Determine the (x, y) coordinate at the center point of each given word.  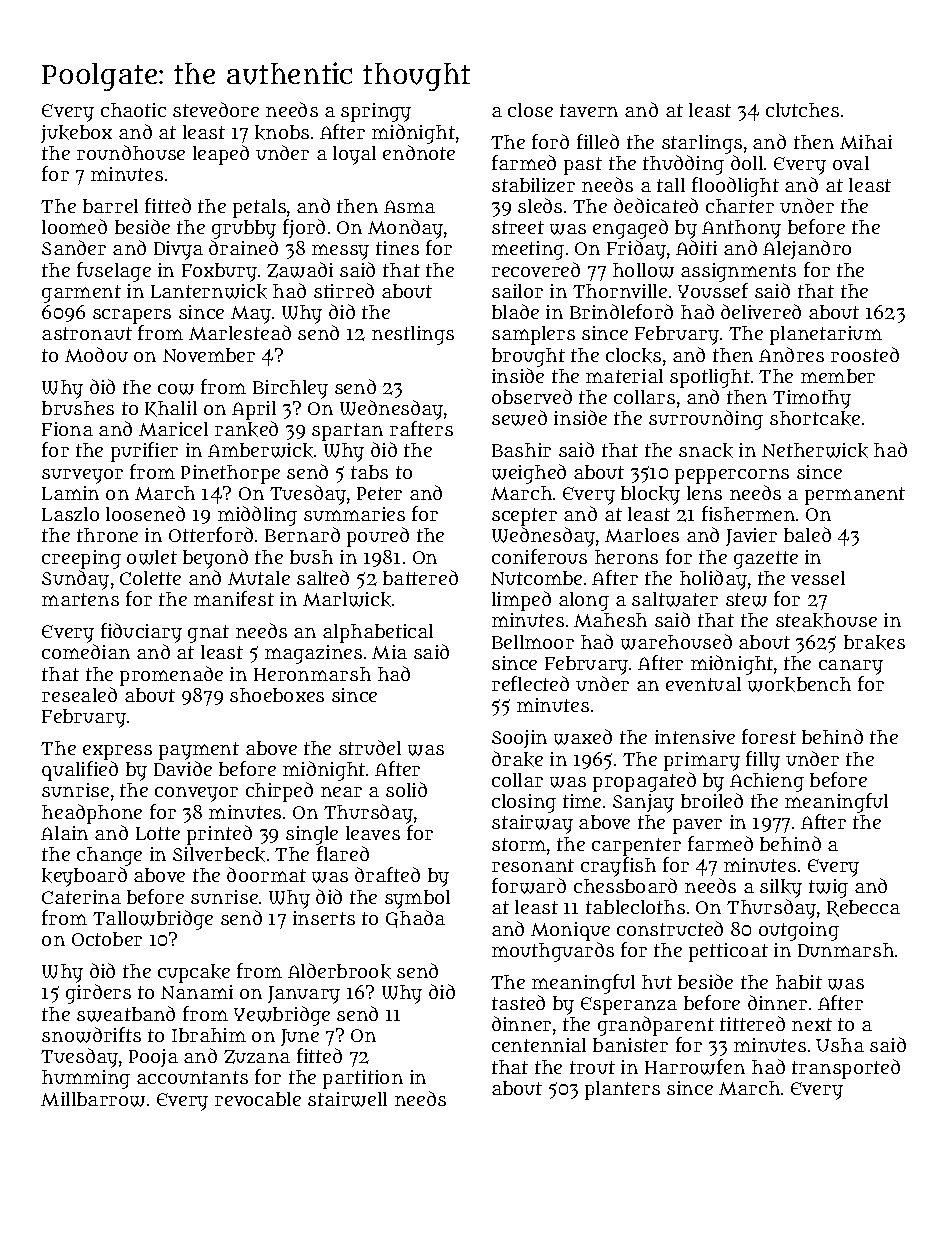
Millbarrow (93, 1099)
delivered (761, 311)
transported (846, 1069)
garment (81, 294)
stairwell (347, 1099)
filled (598, 141)
